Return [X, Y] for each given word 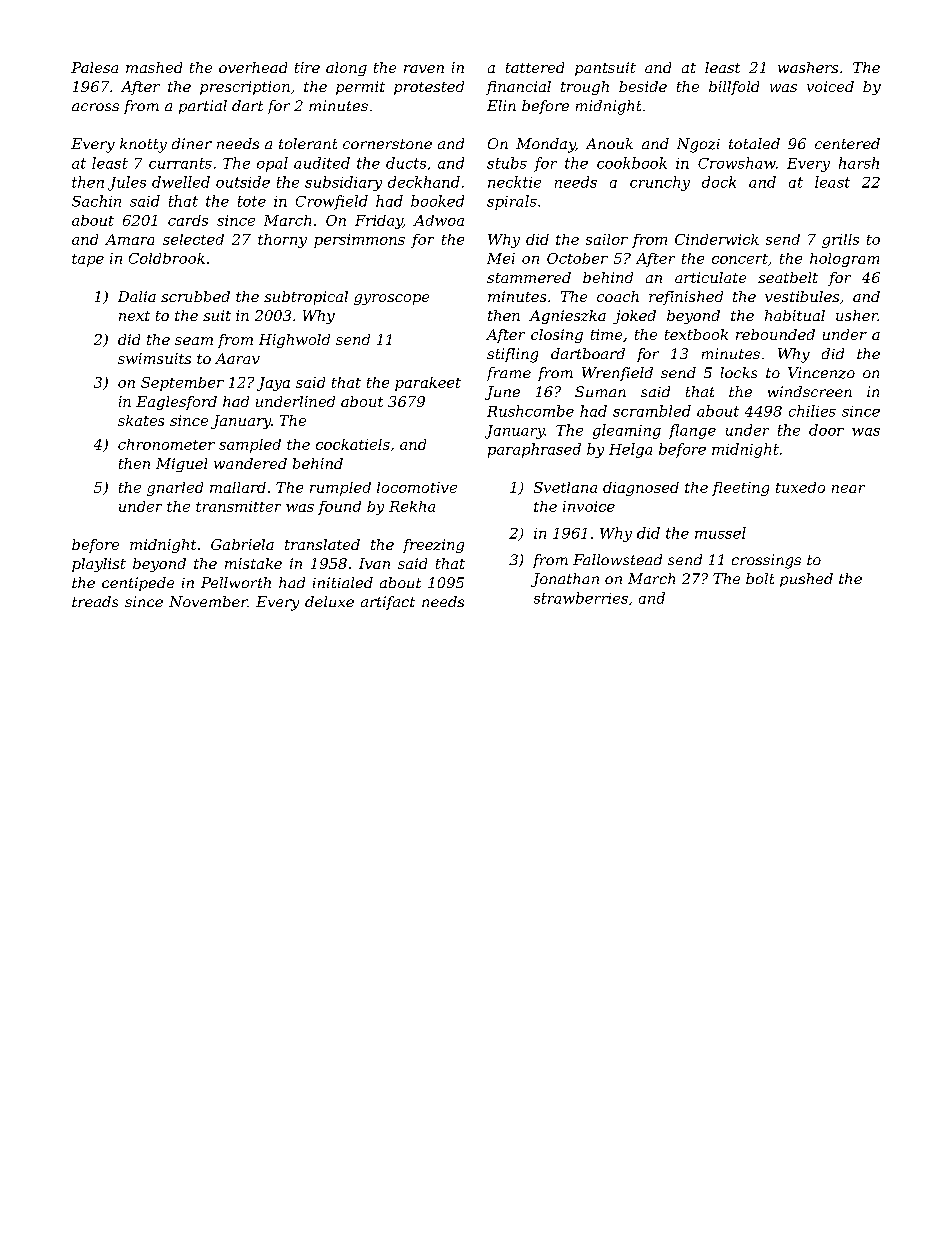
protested [429, 88]
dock [719, 182]
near [848, 489]
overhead [253, 67]
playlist [99, 565]
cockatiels [353, 444]
